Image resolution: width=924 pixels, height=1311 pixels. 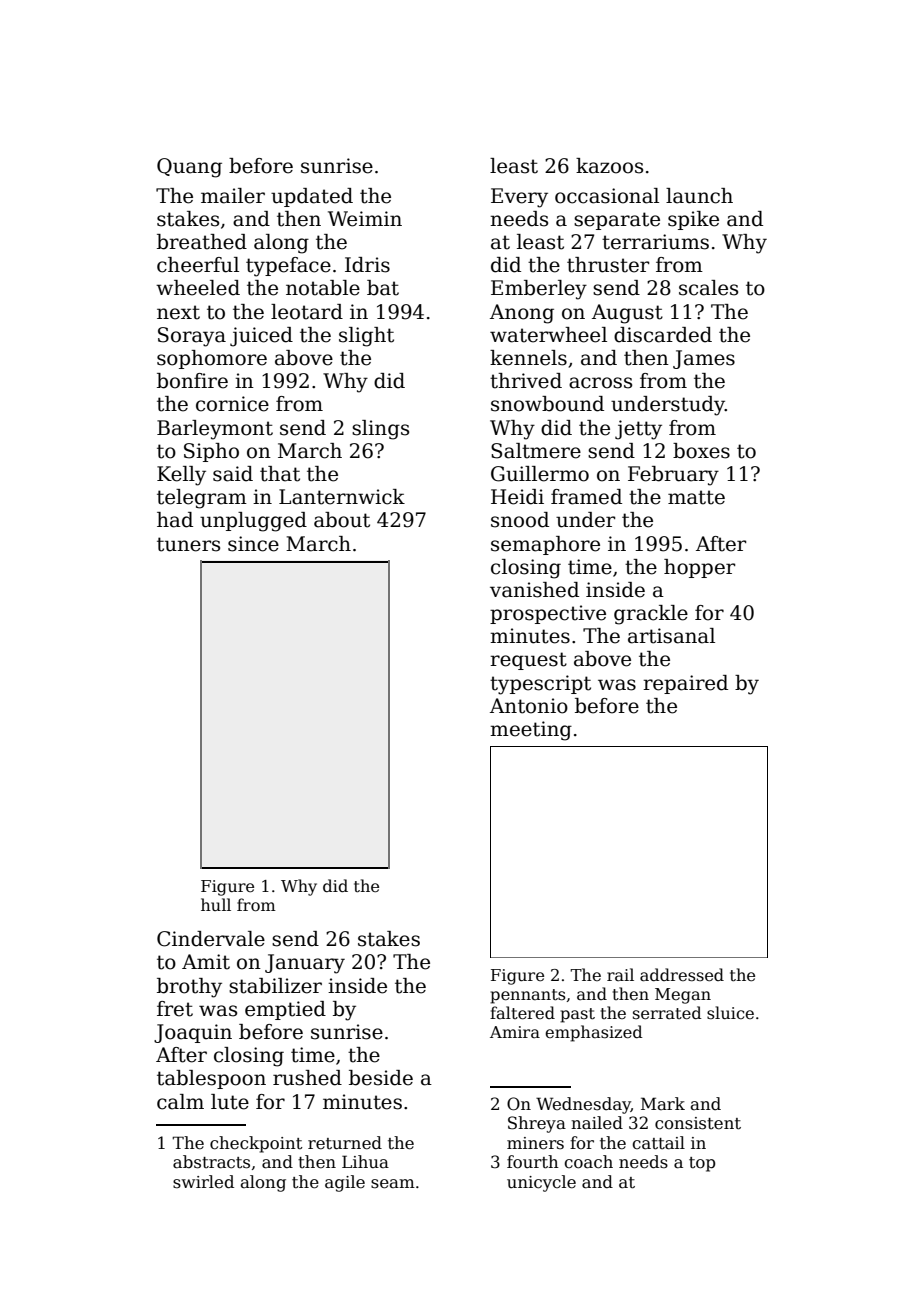 I want to click on Weimin, so click(x=365, y=219).
